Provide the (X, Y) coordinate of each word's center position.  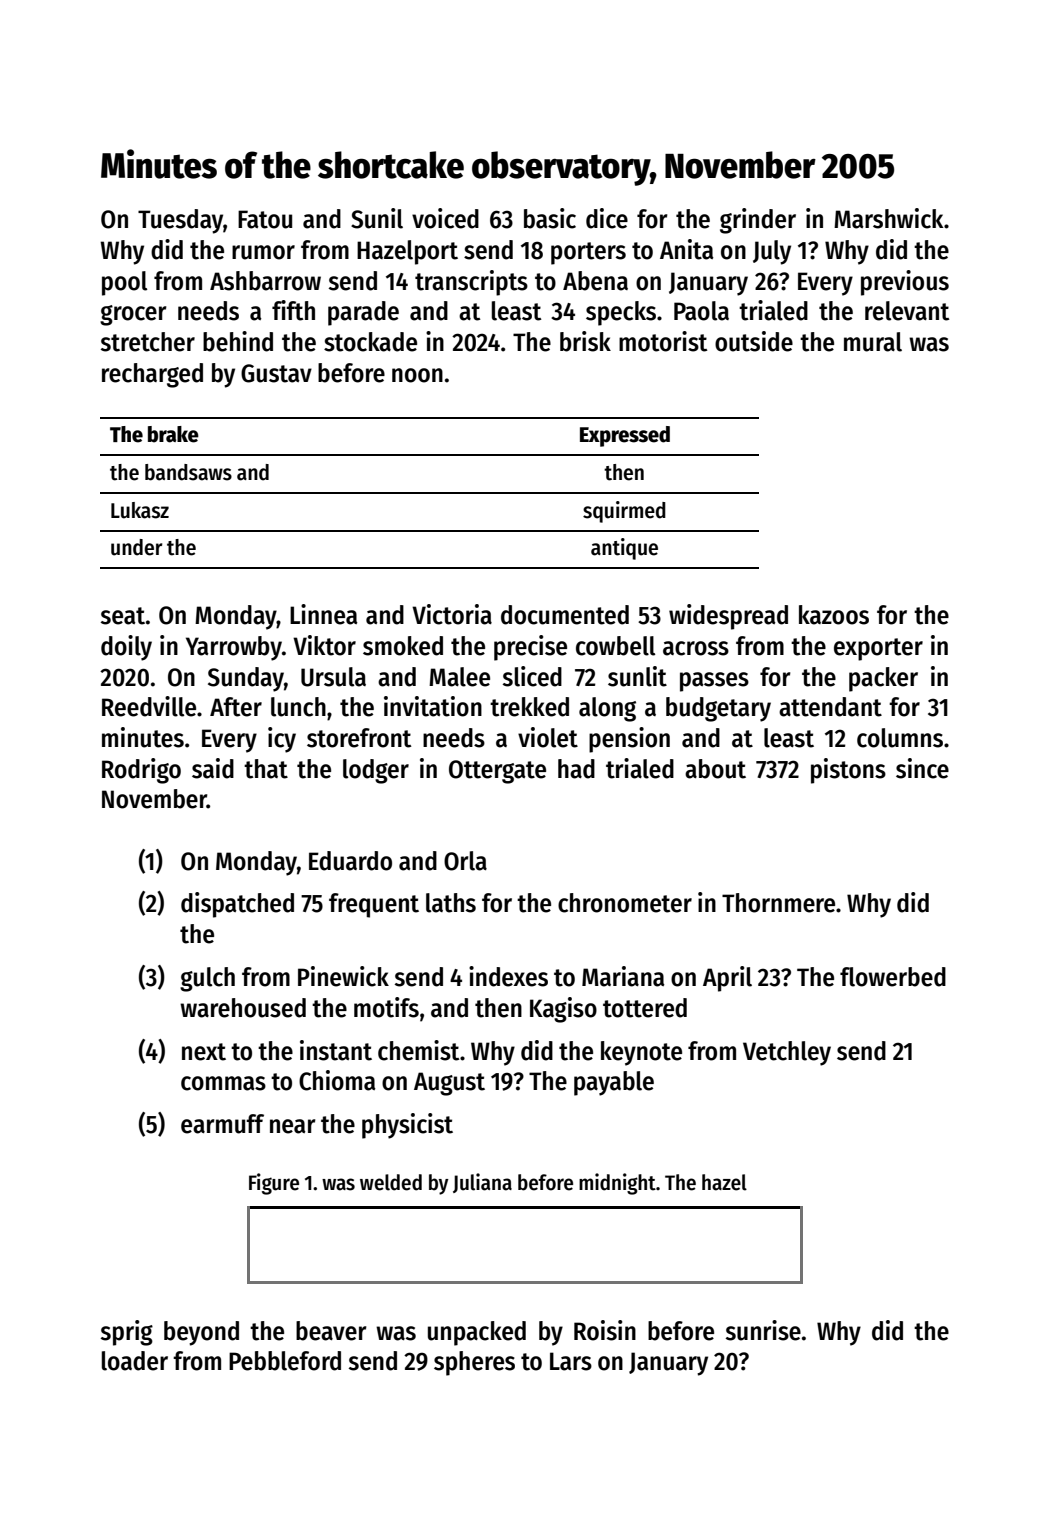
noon (417, 375)
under (136, 547)
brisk (585, 341)
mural (873, 342)
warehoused (243, 1008)
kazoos (834, 615)
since (922, 768)
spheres (474, 1363)
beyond (201, 1333)
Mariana (623, 976)
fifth (293, 310)
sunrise (763, 1330)
